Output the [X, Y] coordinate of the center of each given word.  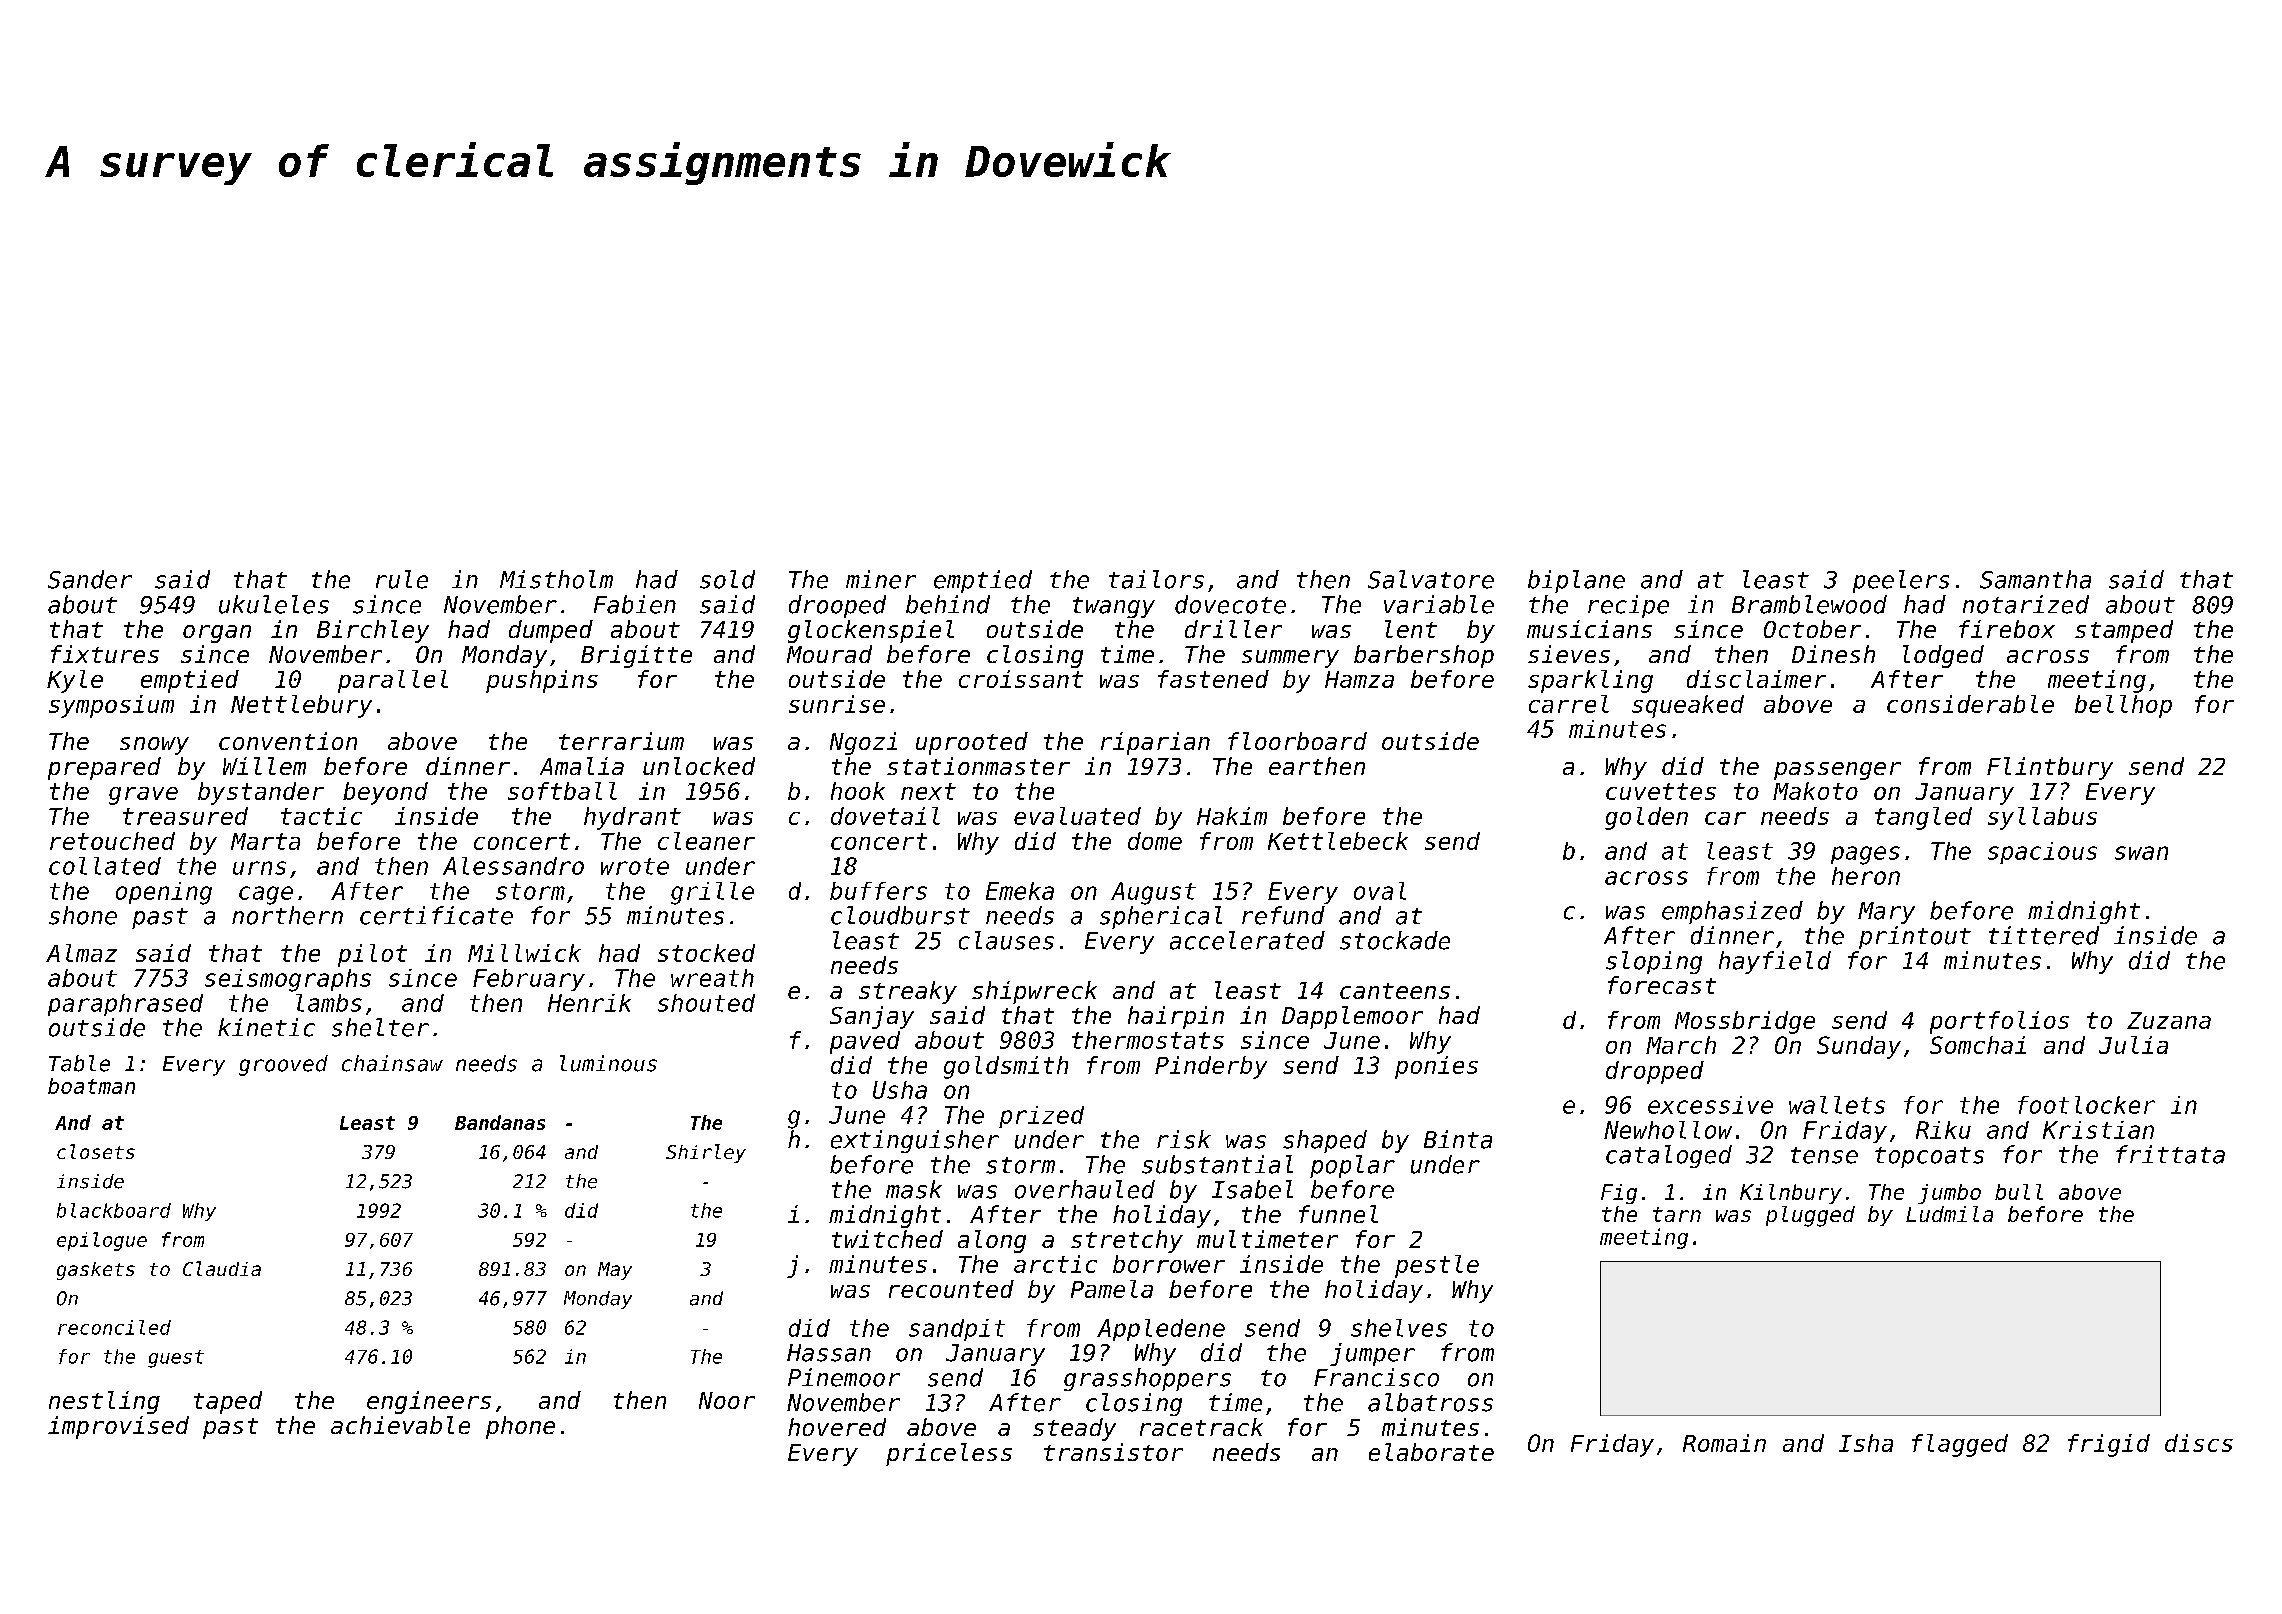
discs [2199, 1443]
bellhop [2123, 706]
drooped [837, 606]
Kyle [75, 681]
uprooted [972, 743]
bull [2019, 1192]
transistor [1113, 1452]
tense [1824, 1155]
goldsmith [1006, 1067]
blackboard [114, 1210]
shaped [1325, 1141]
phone [520, 1427]
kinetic [266, 1027]
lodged [1943, 656]
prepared [104, 768]
